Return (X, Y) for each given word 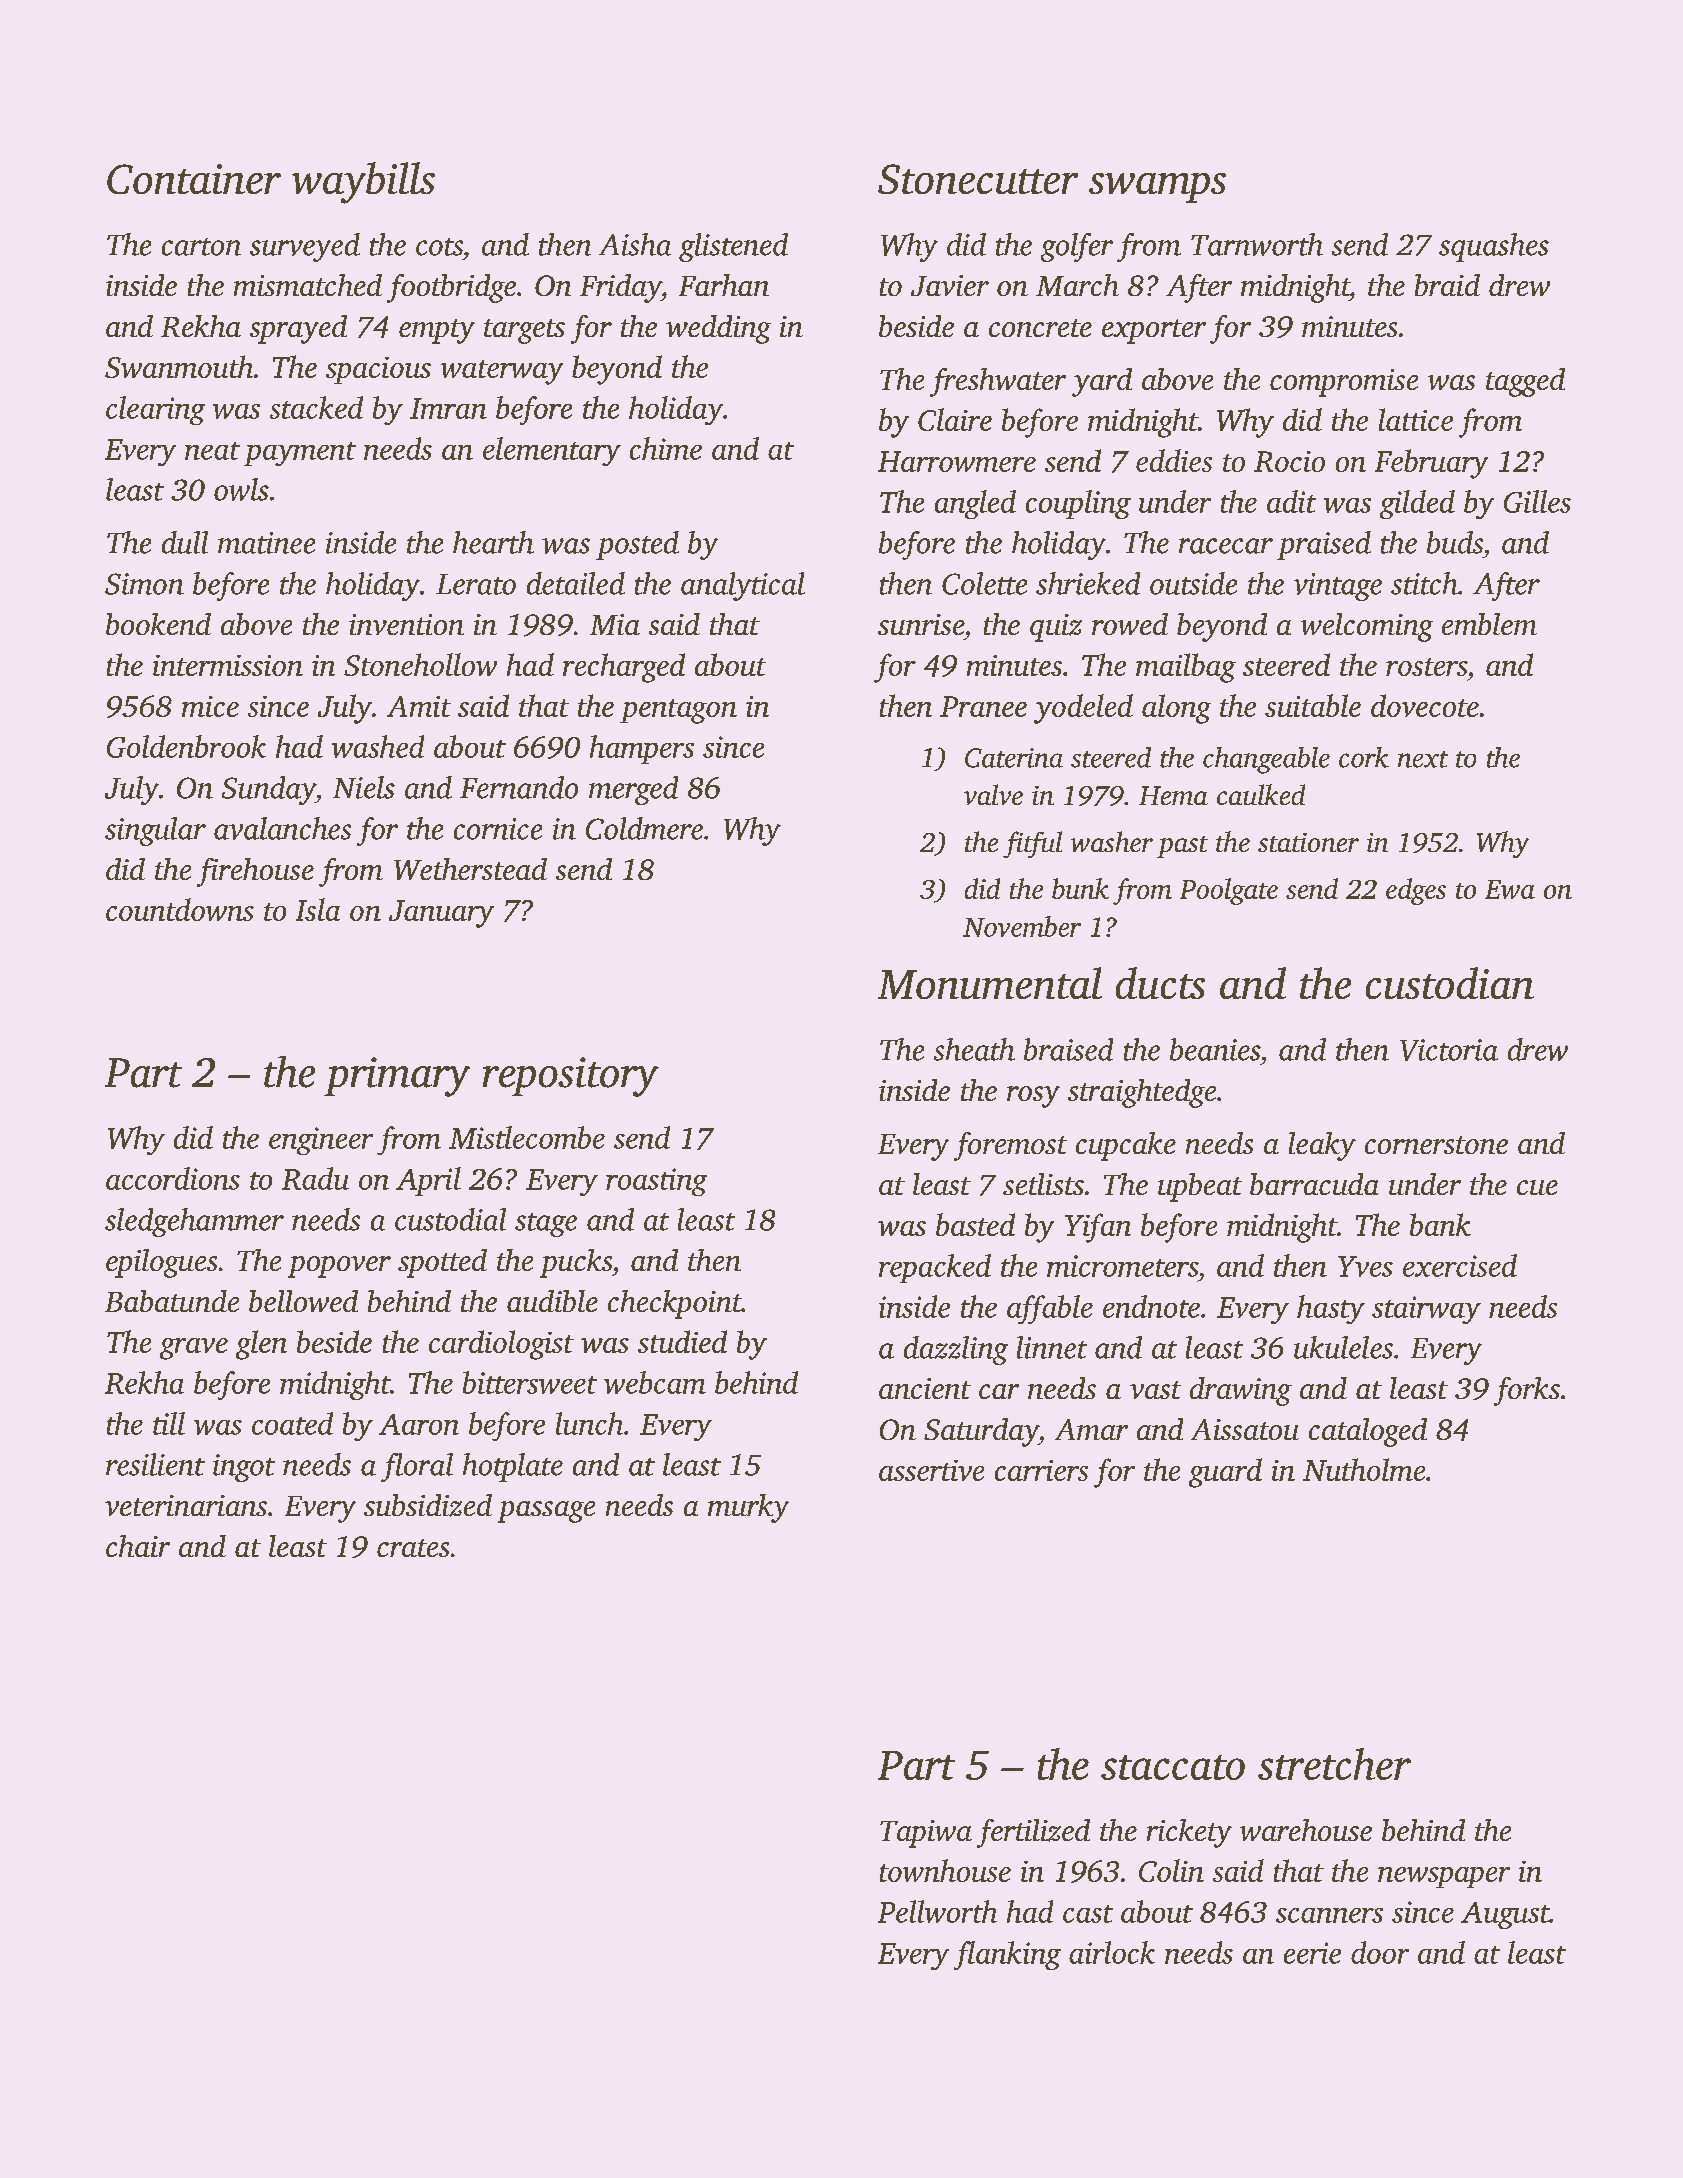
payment (300, 454)
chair (138, 1546)
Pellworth (937, 1911)
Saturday (981, 1432)
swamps (1157, 188)
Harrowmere (957, 461)
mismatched (308, 285)
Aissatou (1245, 1429)
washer (1112, 841)
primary (397, 1077)
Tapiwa (926, 1834)
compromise (1344, 383)
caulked (1261, 794)
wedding (718, 329)
